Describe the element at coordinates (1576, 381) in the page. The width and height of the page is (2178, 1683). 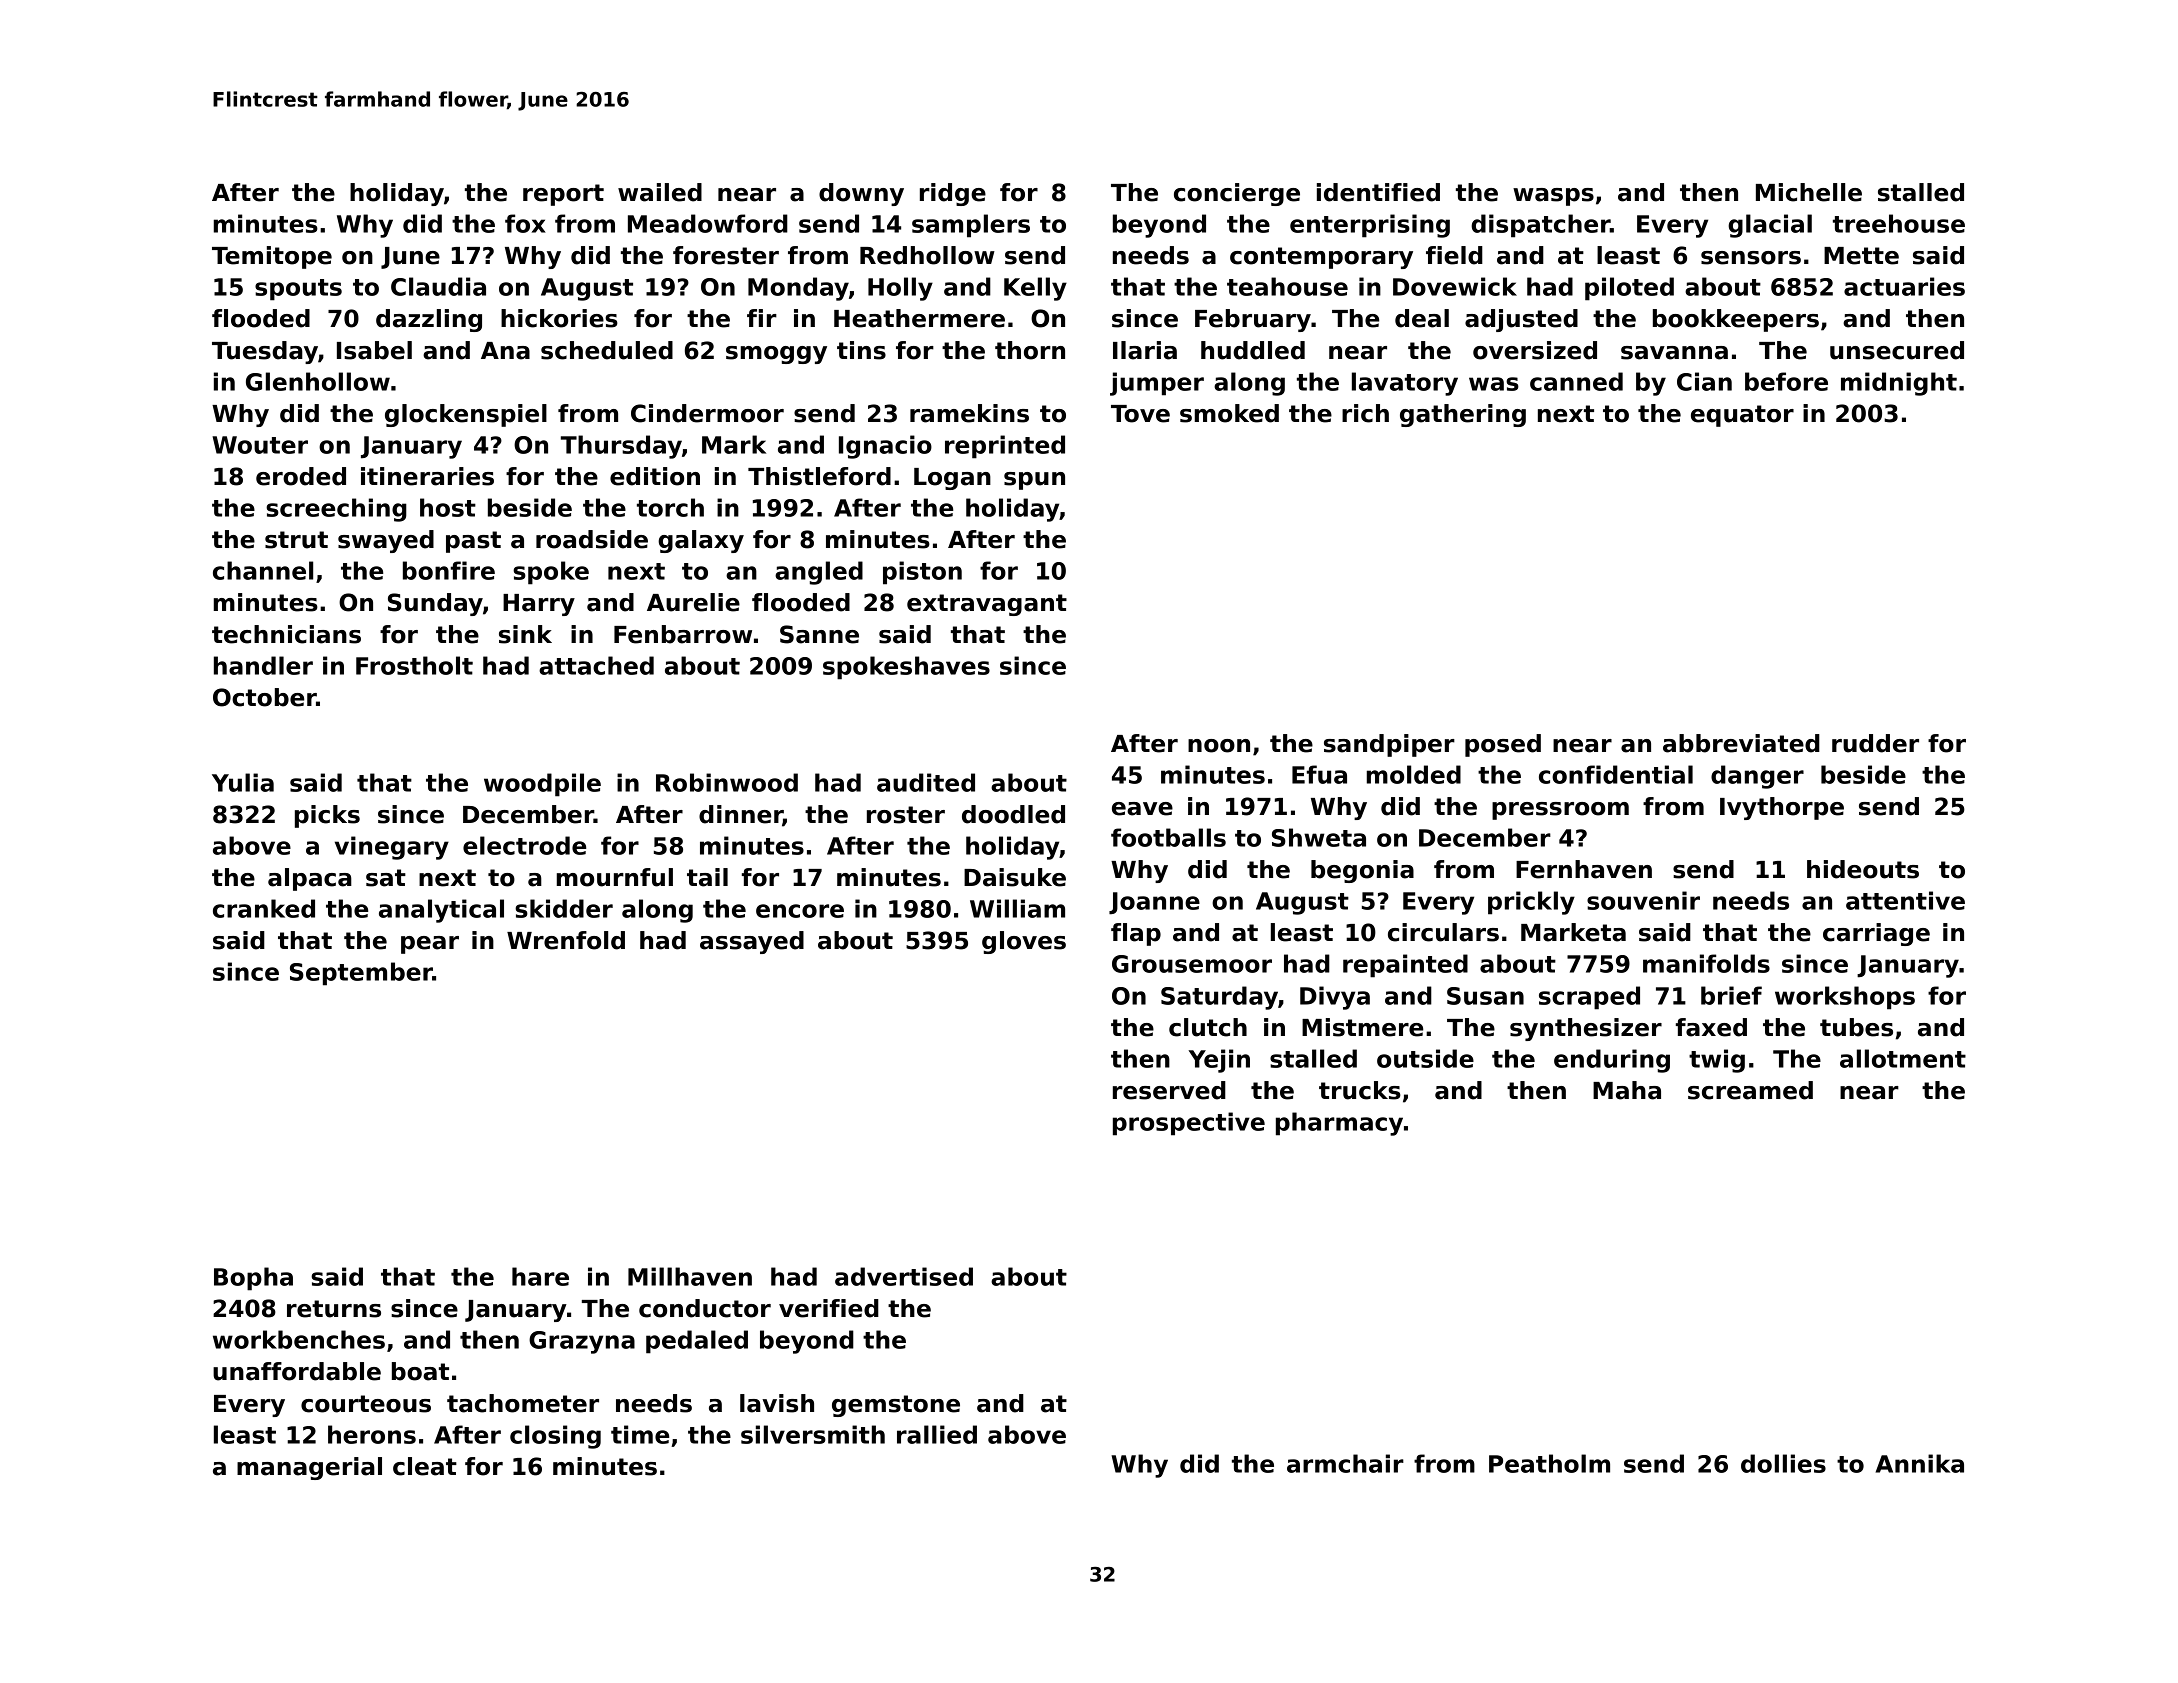
I see `canned` at that location.
